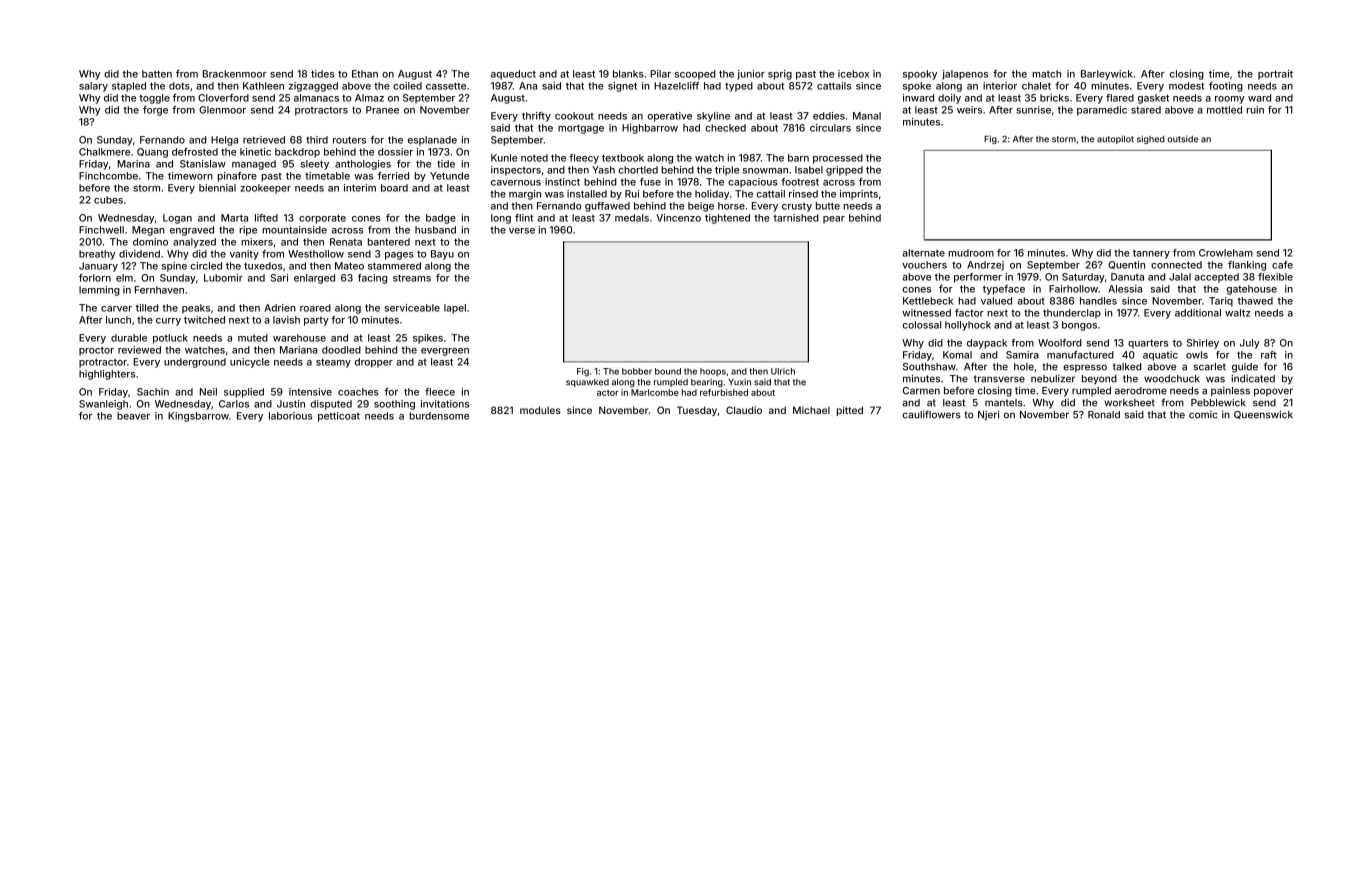 The image size is (1372, 887). What do you see at coordinates (133, 416) in the page?
I see `beaver` at bounding box center [133, 416].
